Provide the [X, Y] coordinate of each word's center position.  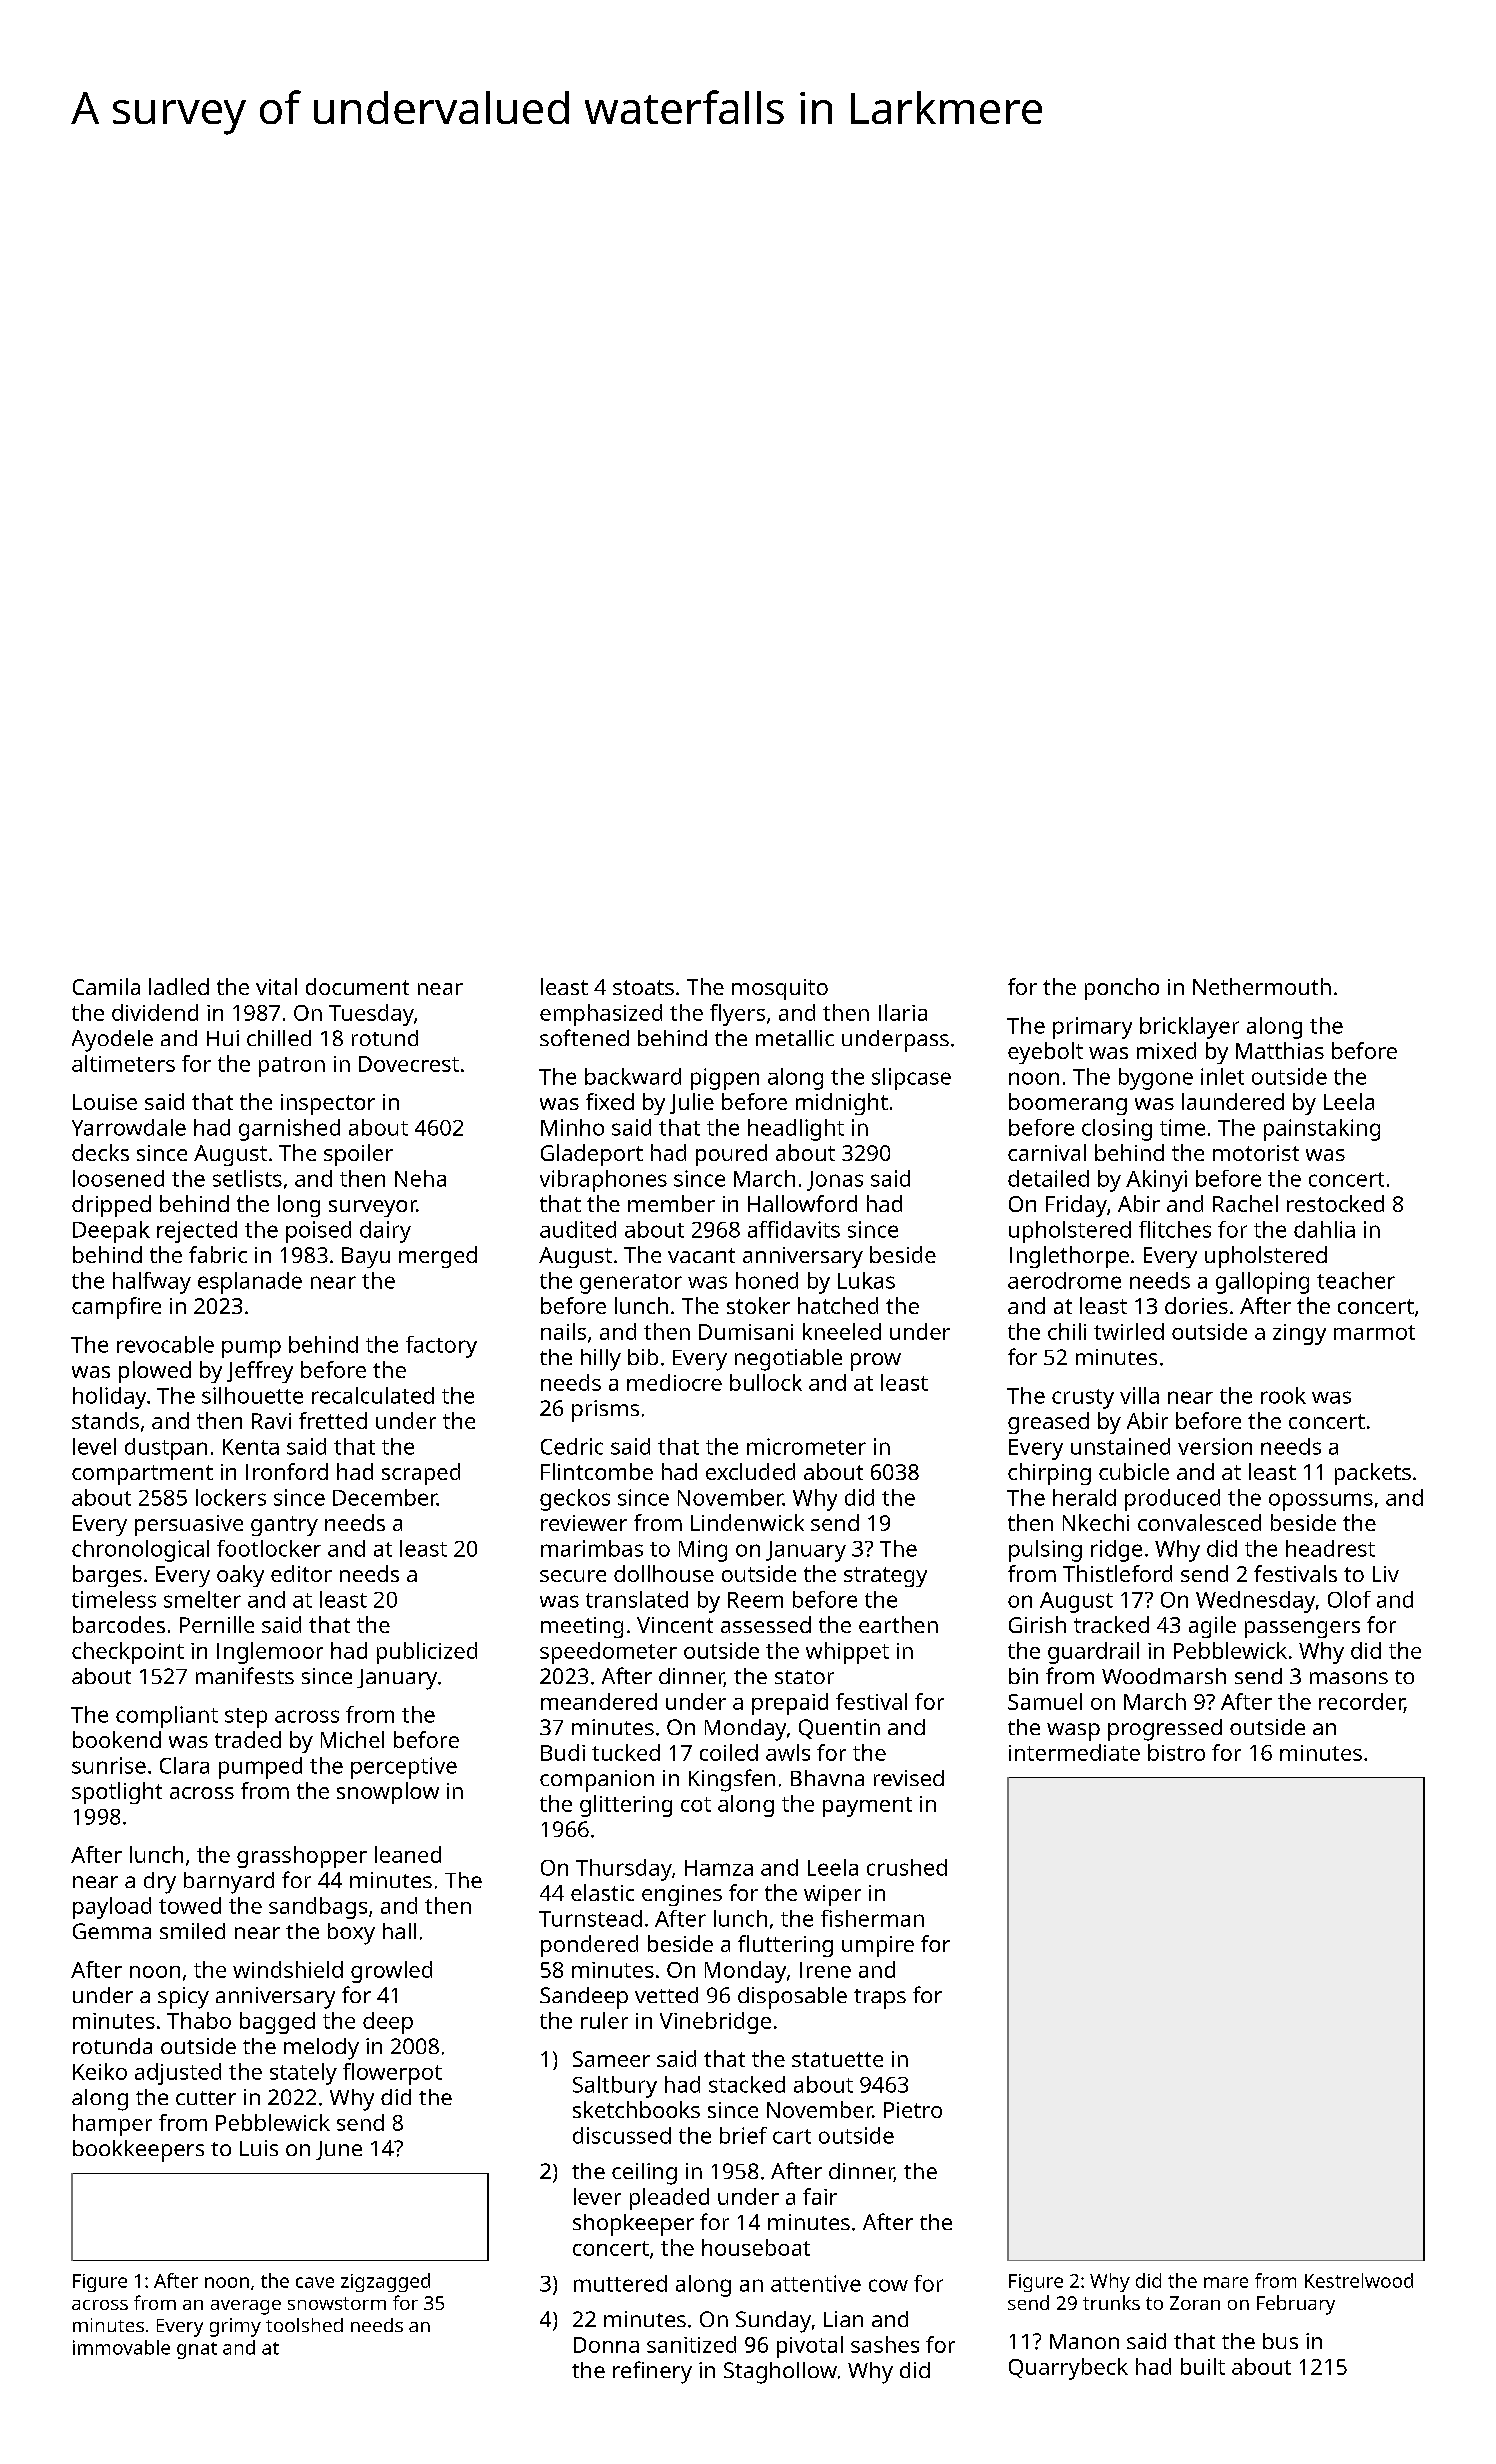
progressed [1165, 1730]
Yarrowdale [129, 1127]
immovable [121, 2347]
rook [1283, 1395]
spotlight [117, 1793]
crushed [907, 1867]
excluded [750, 1471]
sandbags [318, 1908]
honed [767, 1280]
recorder [1362, 1702]
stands [105, 1420]
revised [909, 1778]
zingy [1299, 1334]
